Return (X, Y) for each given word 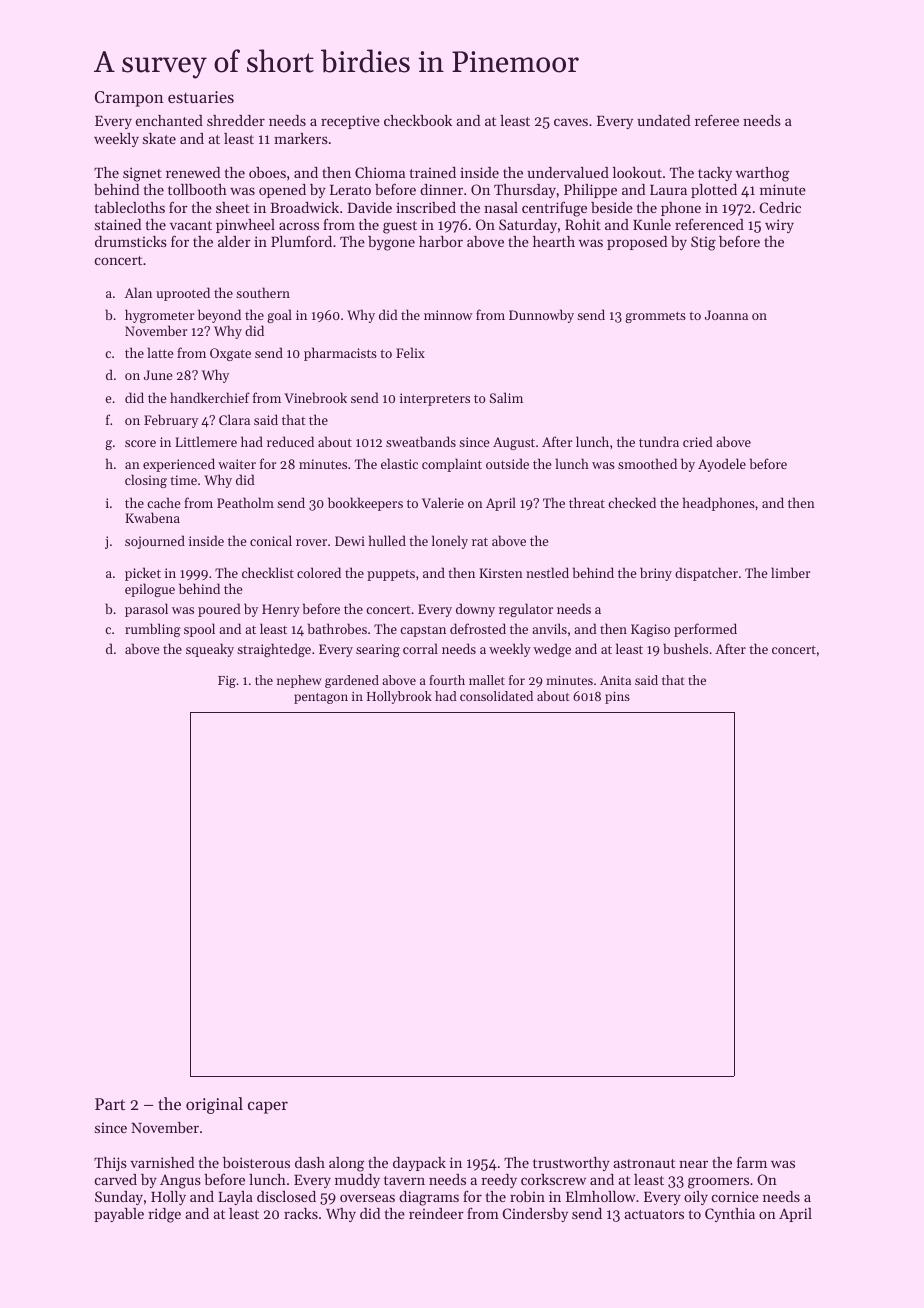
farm (752, 1162)
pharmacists (340, 354)
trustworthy (571, 1164)
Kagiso (650, 630)
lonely (450, 542)
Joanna (726, 315)
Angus (180, 1181)
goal (279, 316)
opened (282, 191)
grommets (655, 317)
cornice (735, 1197)
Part (110, 1104)
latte (160, 352)
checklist (268, 572)
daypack (419, 1164)
